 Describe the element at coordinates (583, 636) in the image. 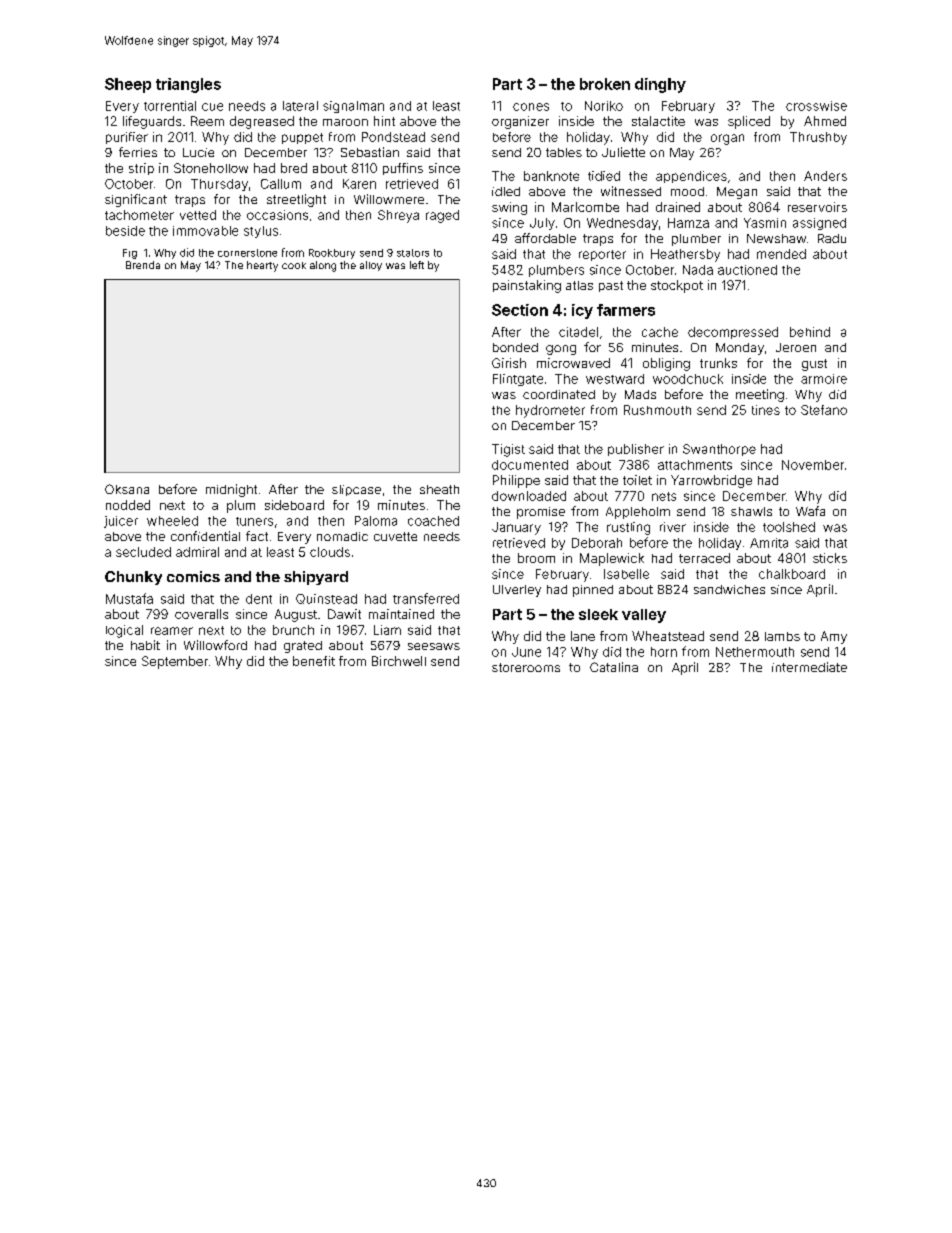

I see `lane` at that location.
